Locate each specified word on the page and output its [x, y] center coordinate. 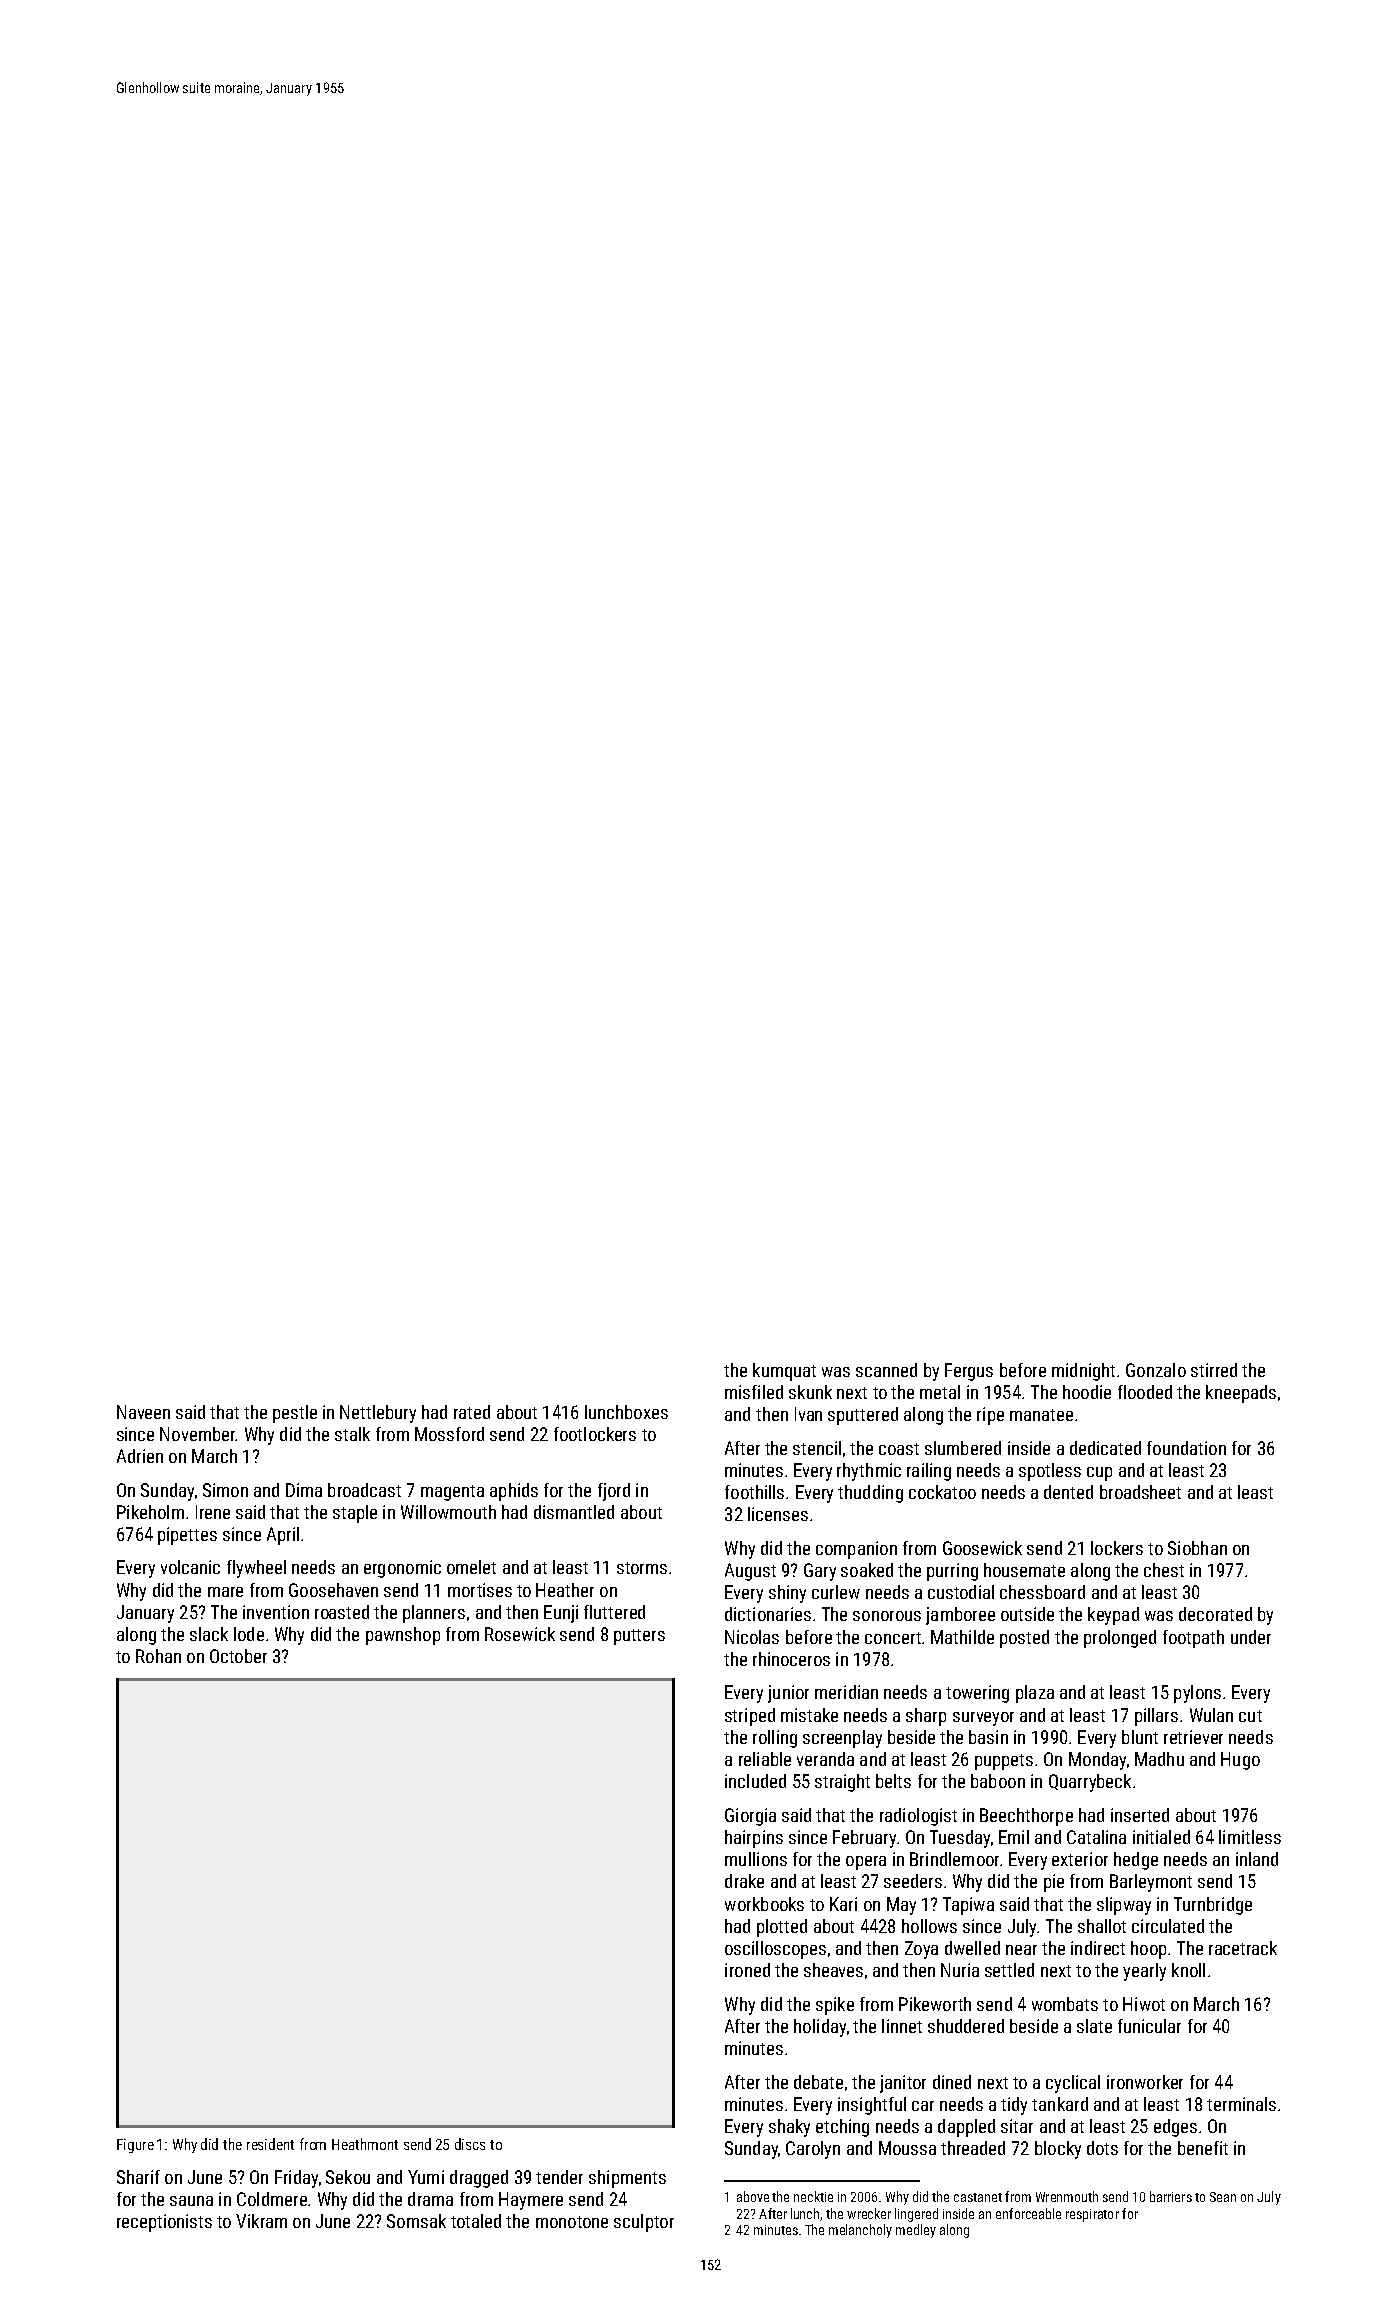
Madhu [1159, 1759]
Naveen [143, 1412]
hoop [1148, 1950]
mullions [756, 1859]
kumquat [784, 1372]
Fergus [969, 1372]
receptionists [164, 2223]
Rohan [158, 1656]
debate [818, 2082]
